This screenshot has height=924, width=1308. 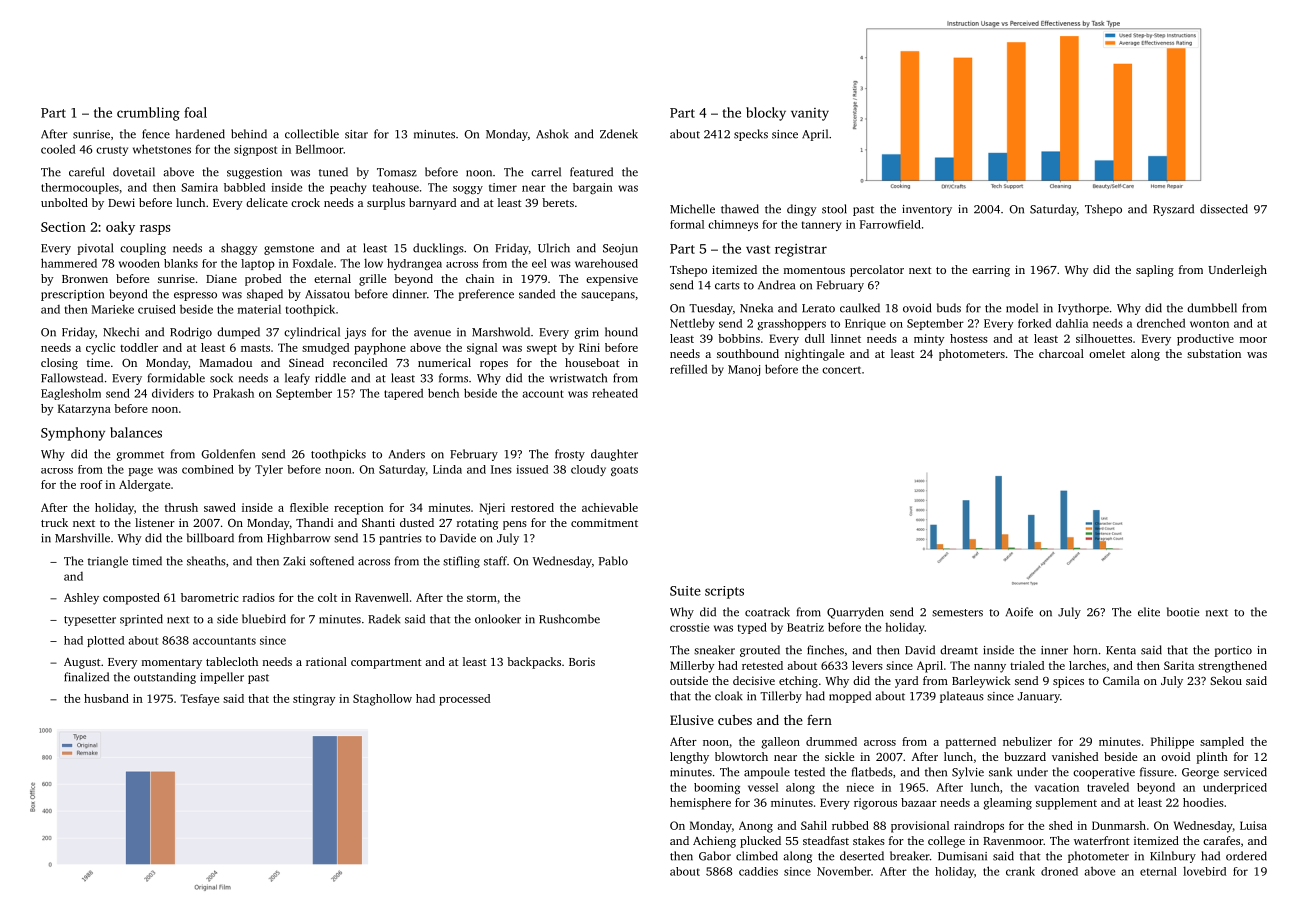 I want to click on finalized, so click(x=86, y=677).
